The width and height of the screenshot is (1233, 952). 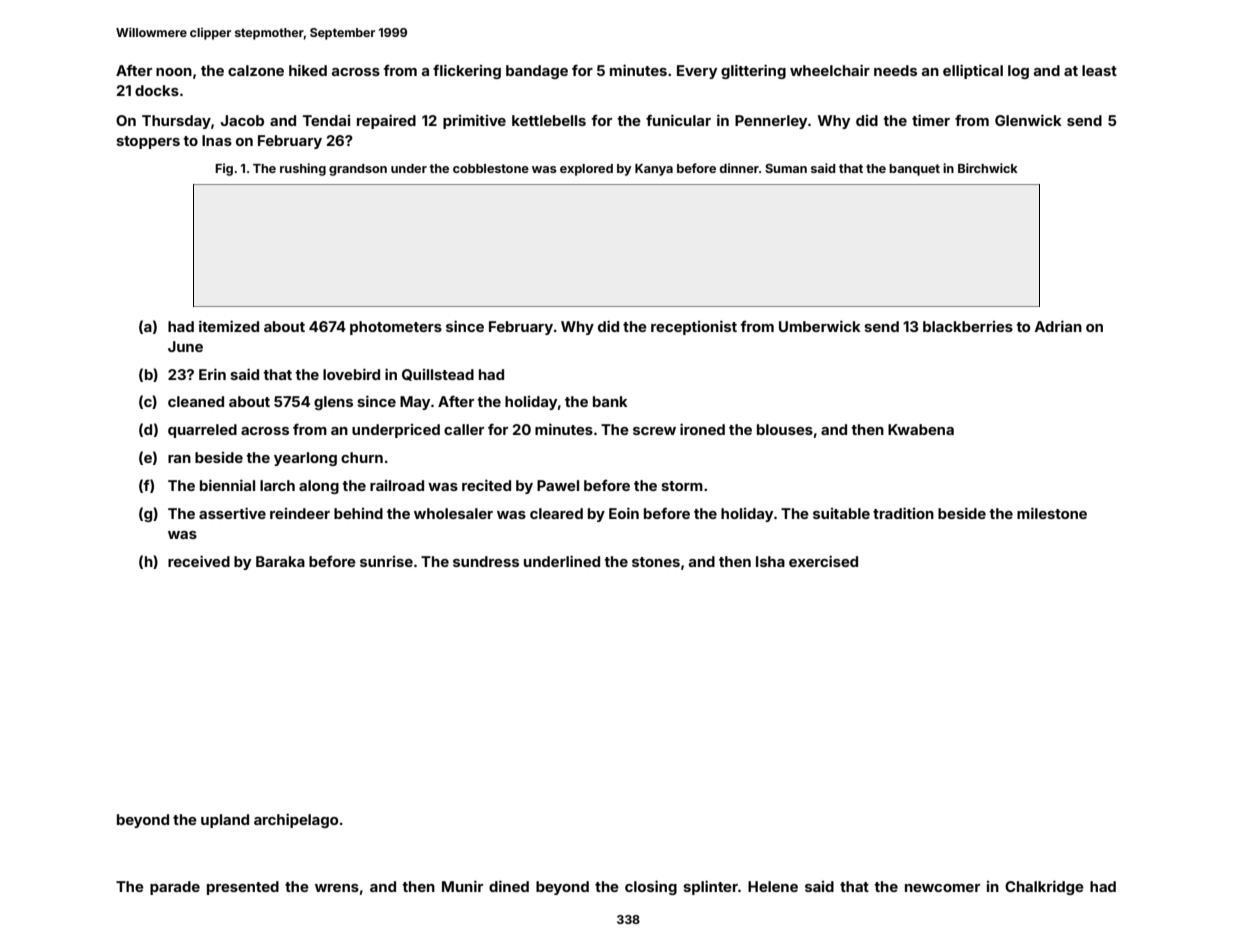 What do you see at coordinates (739, 168) in the screenshot?
I see `dinner` at bounding box center [739, 168].
